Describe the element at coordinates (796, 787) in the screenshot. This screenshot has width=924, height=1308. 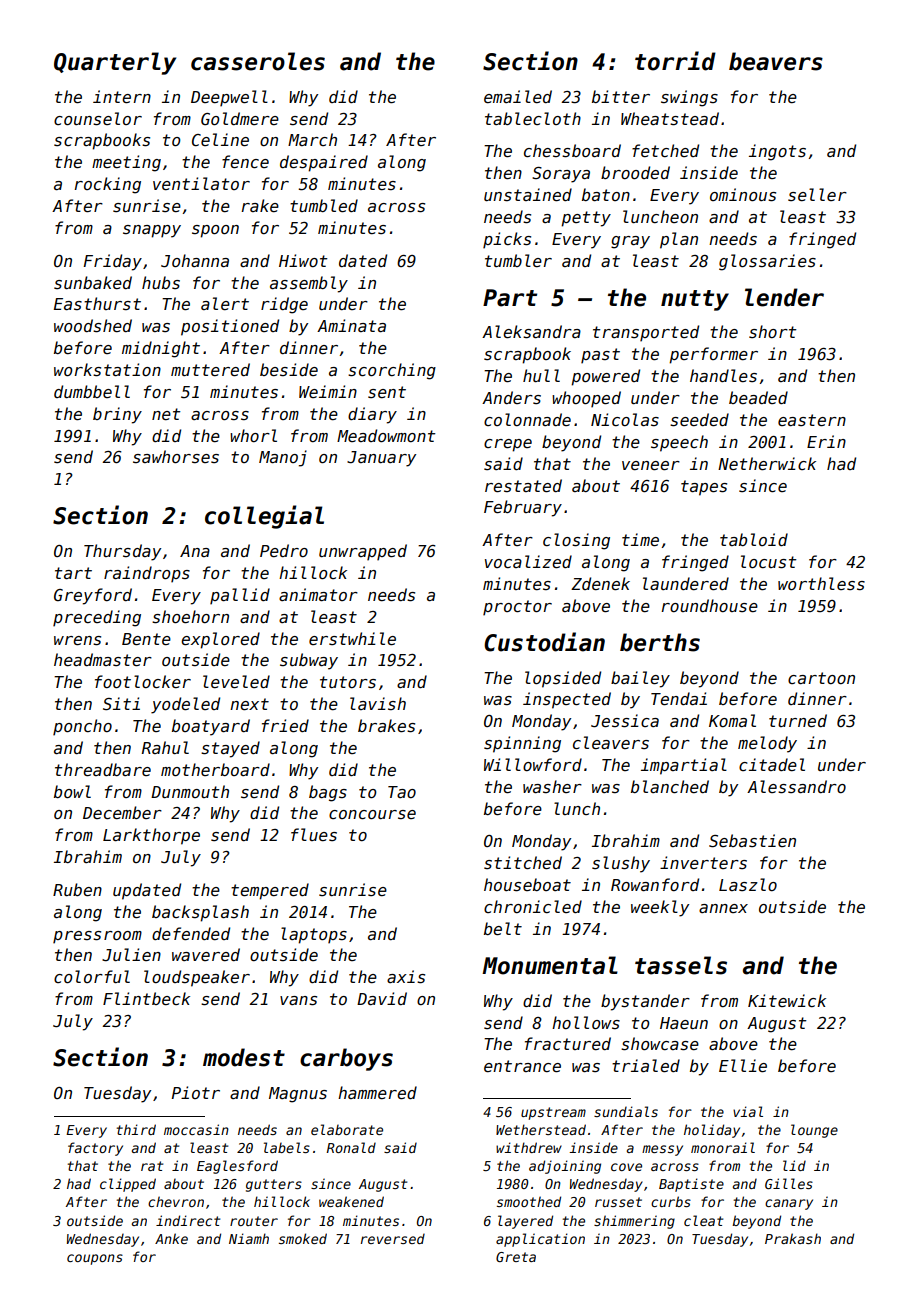
I see `Alessandro` at that location.
